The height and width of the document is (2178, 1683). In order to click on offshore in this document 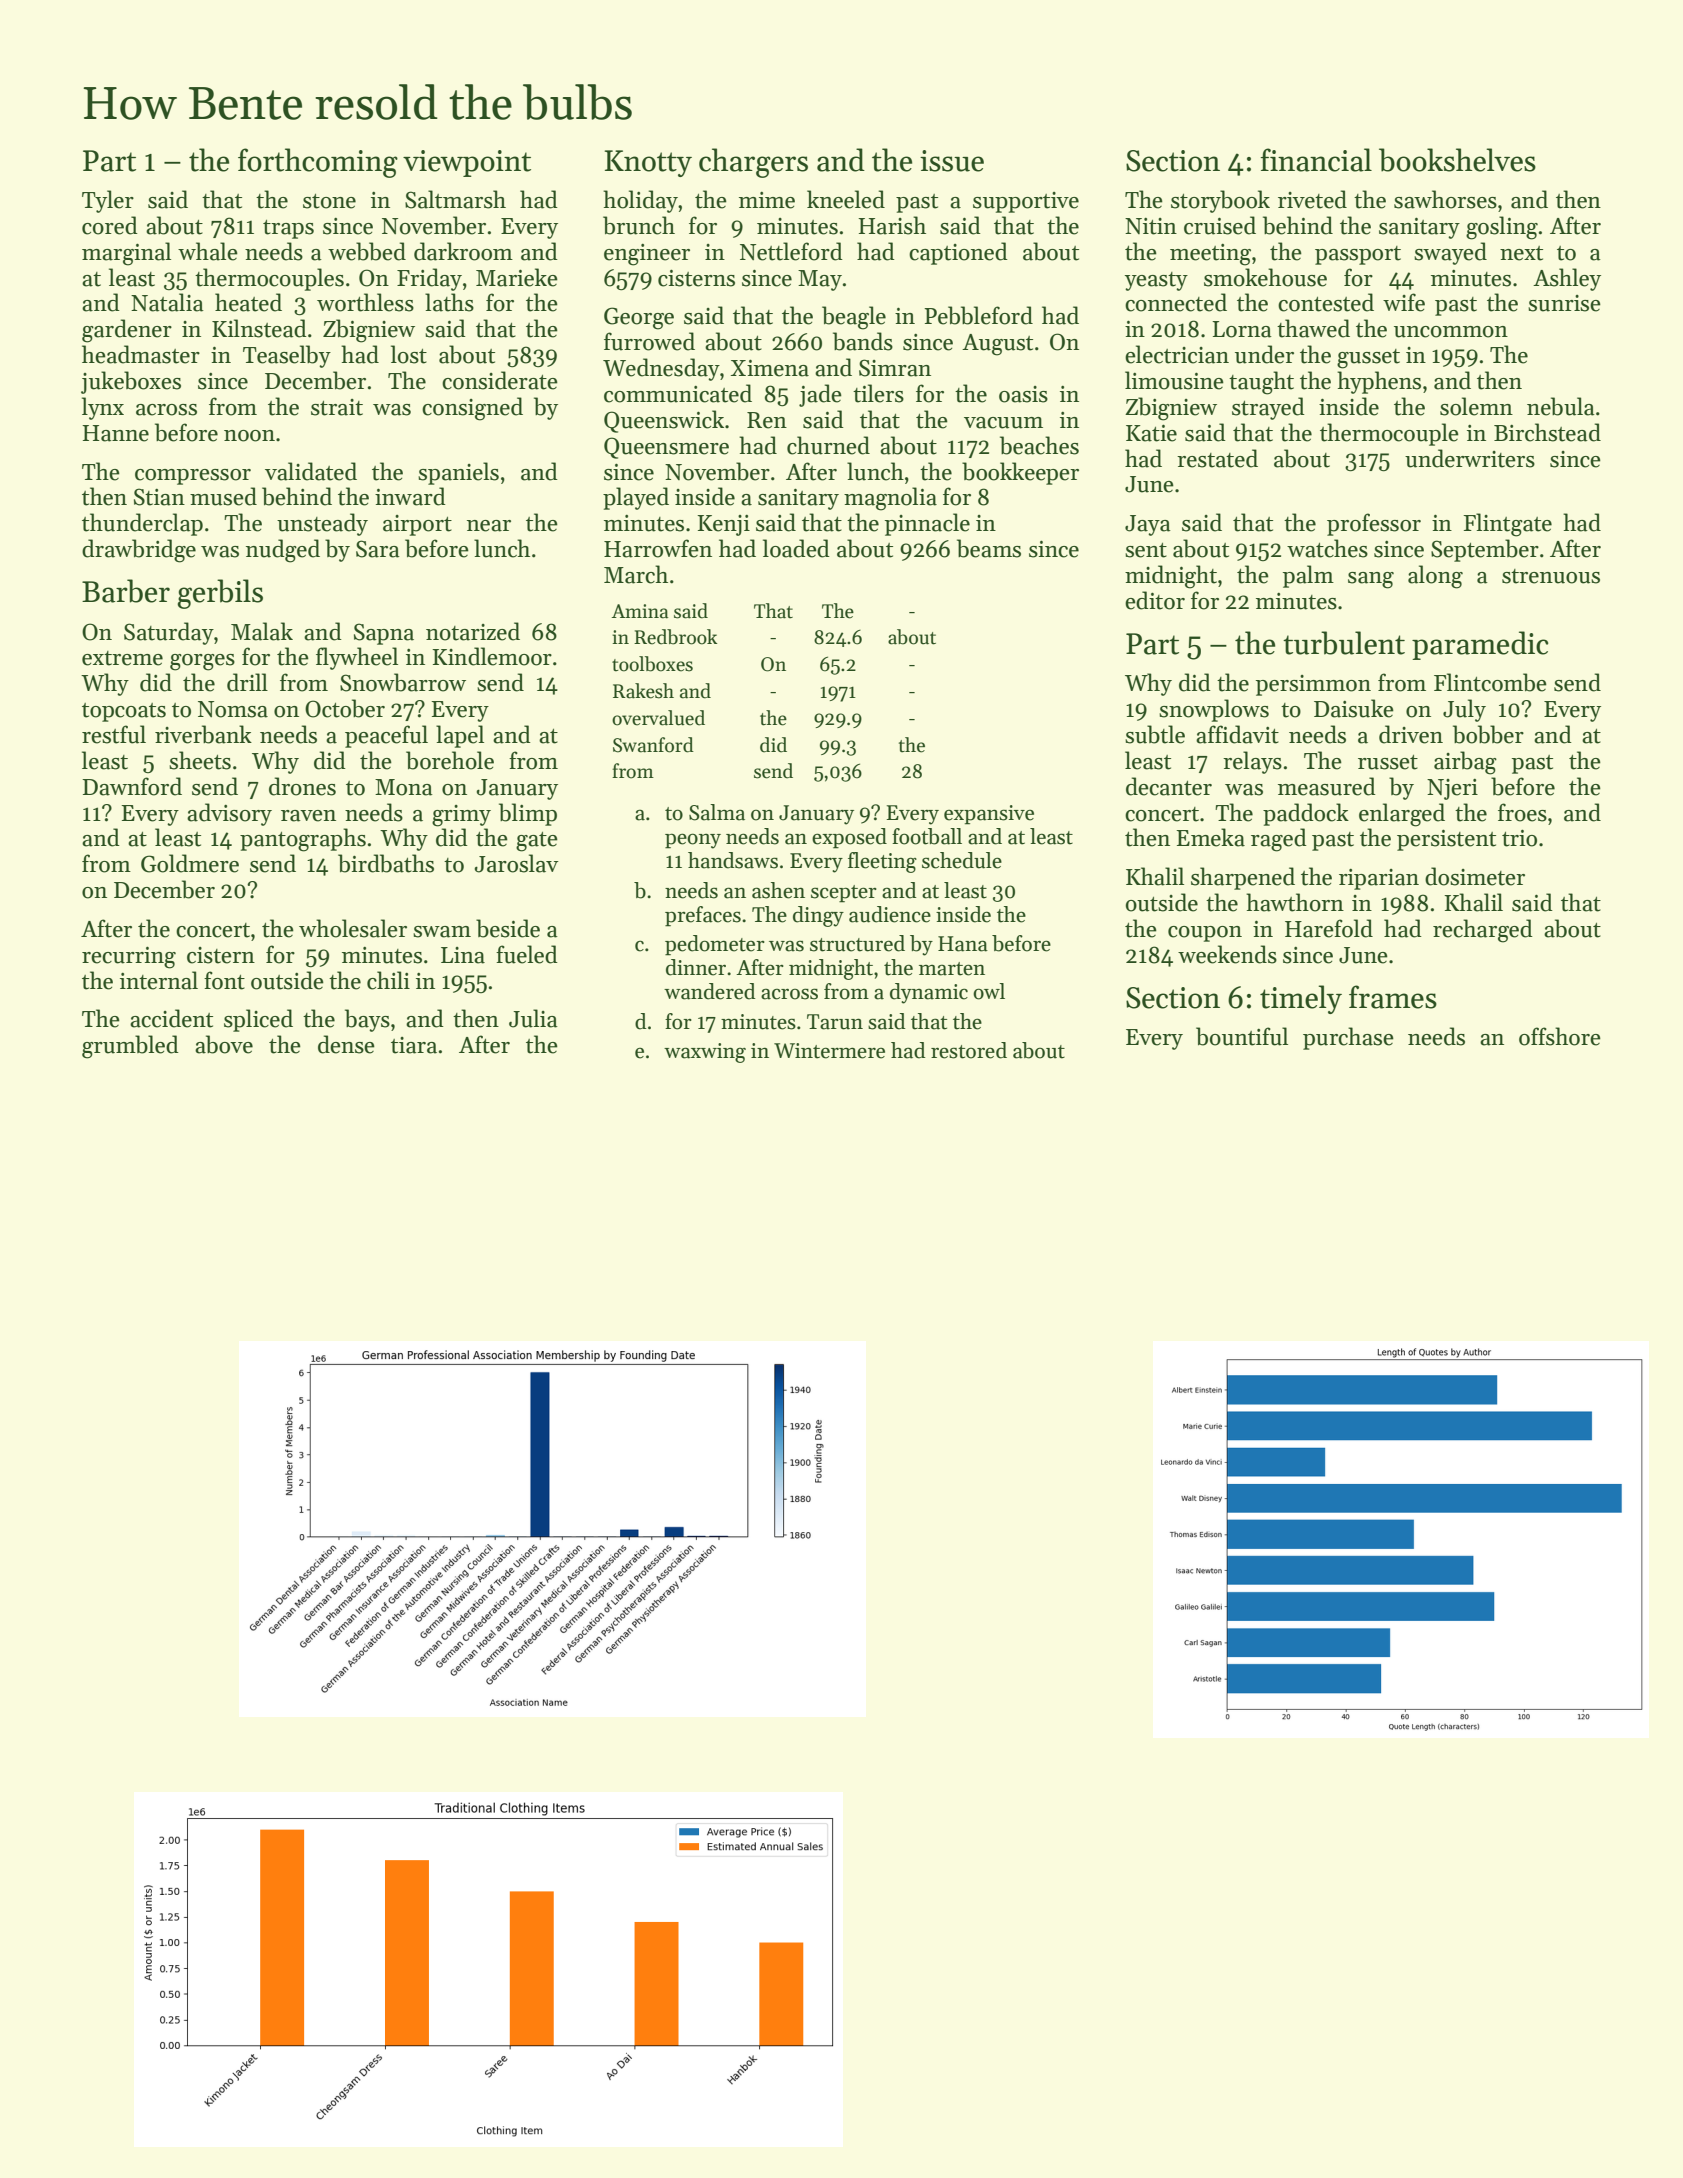, I will do `click(1560, 1036)`.
